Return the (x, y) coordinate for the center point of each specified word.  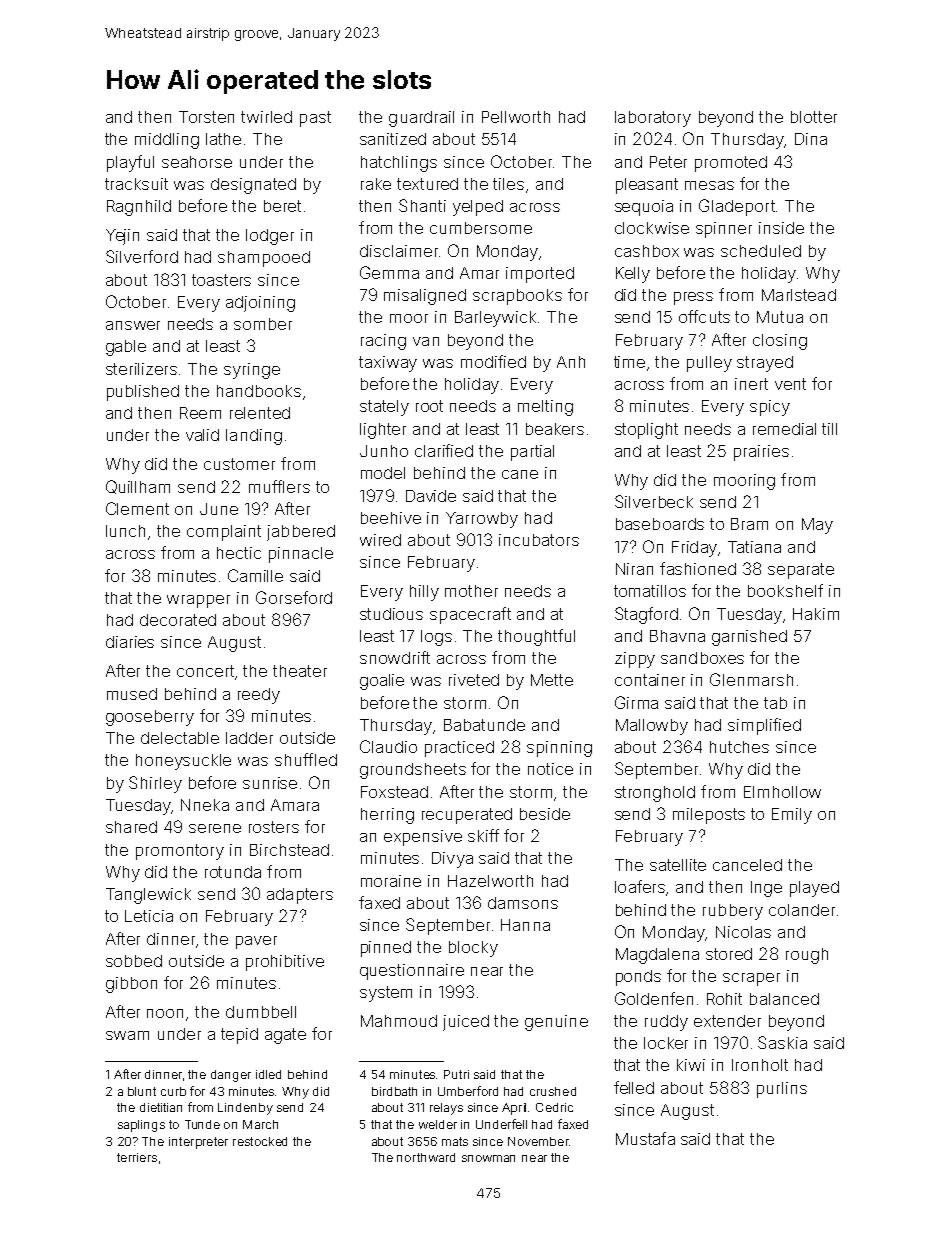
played (814, 889)
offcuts (704, 316)
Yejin (122, 237)
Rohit (724, 999)
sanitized (393, 139)
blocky (473, 949)
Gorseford (294, 597)
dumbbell (261, 1012)
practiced (459, 749)
